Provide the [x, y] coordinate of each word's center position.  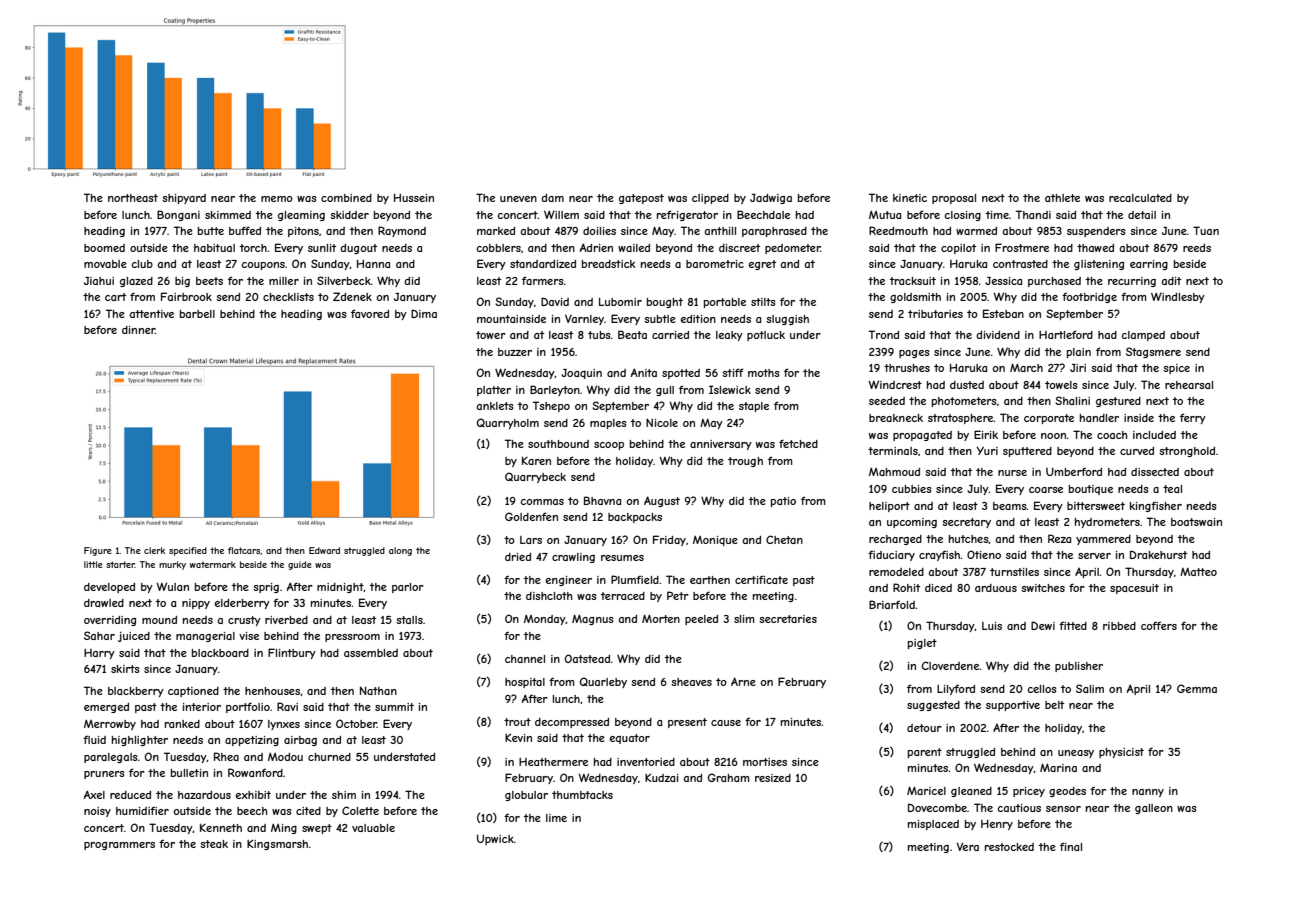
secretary [966, 523]
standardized [543, 264]
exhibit [253, 795]
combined [346, 198]
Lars [531, 540]
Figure [98, 551]
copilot [958, 249]
